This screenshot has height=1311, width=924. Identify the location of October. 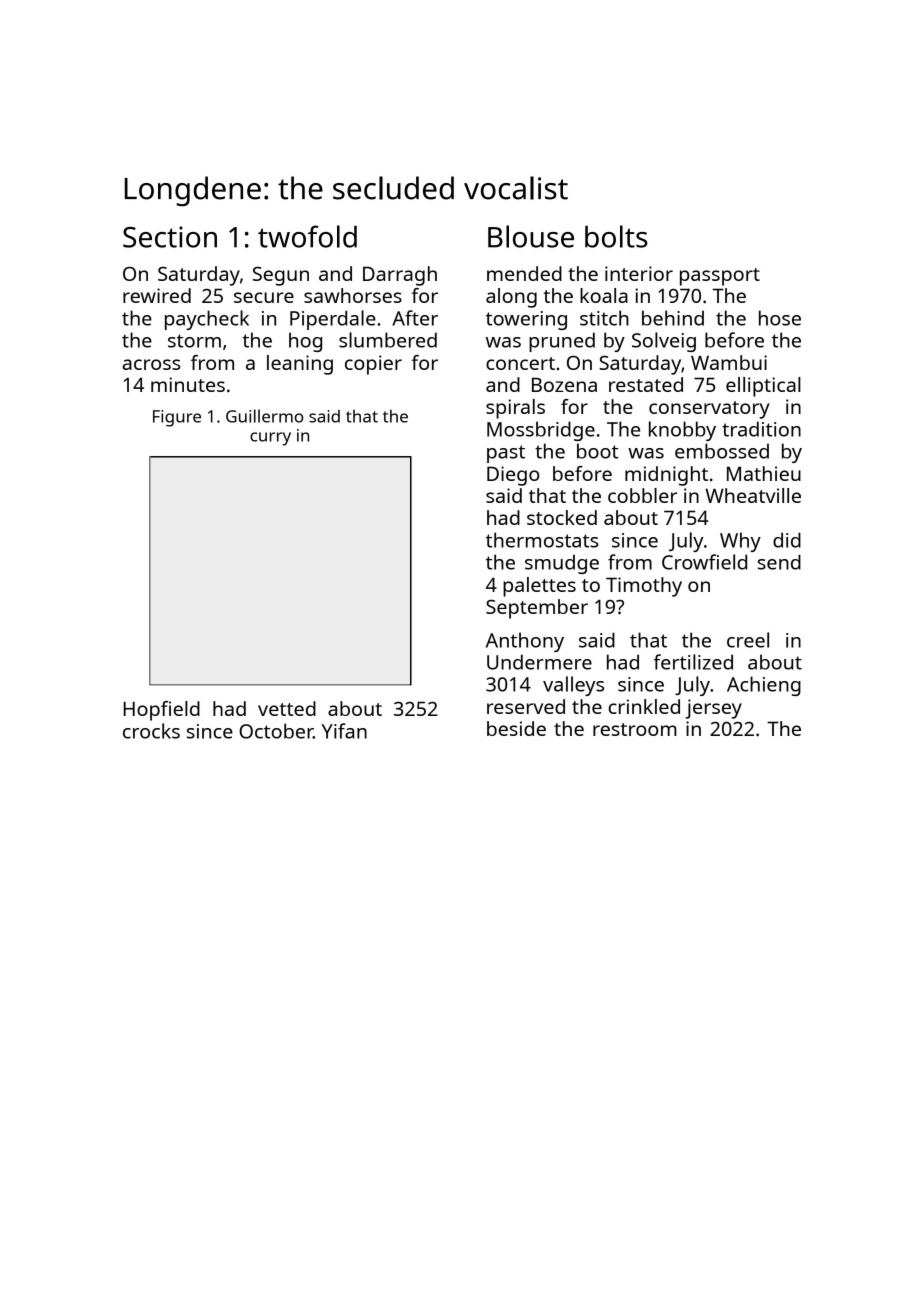
(276, 731).
